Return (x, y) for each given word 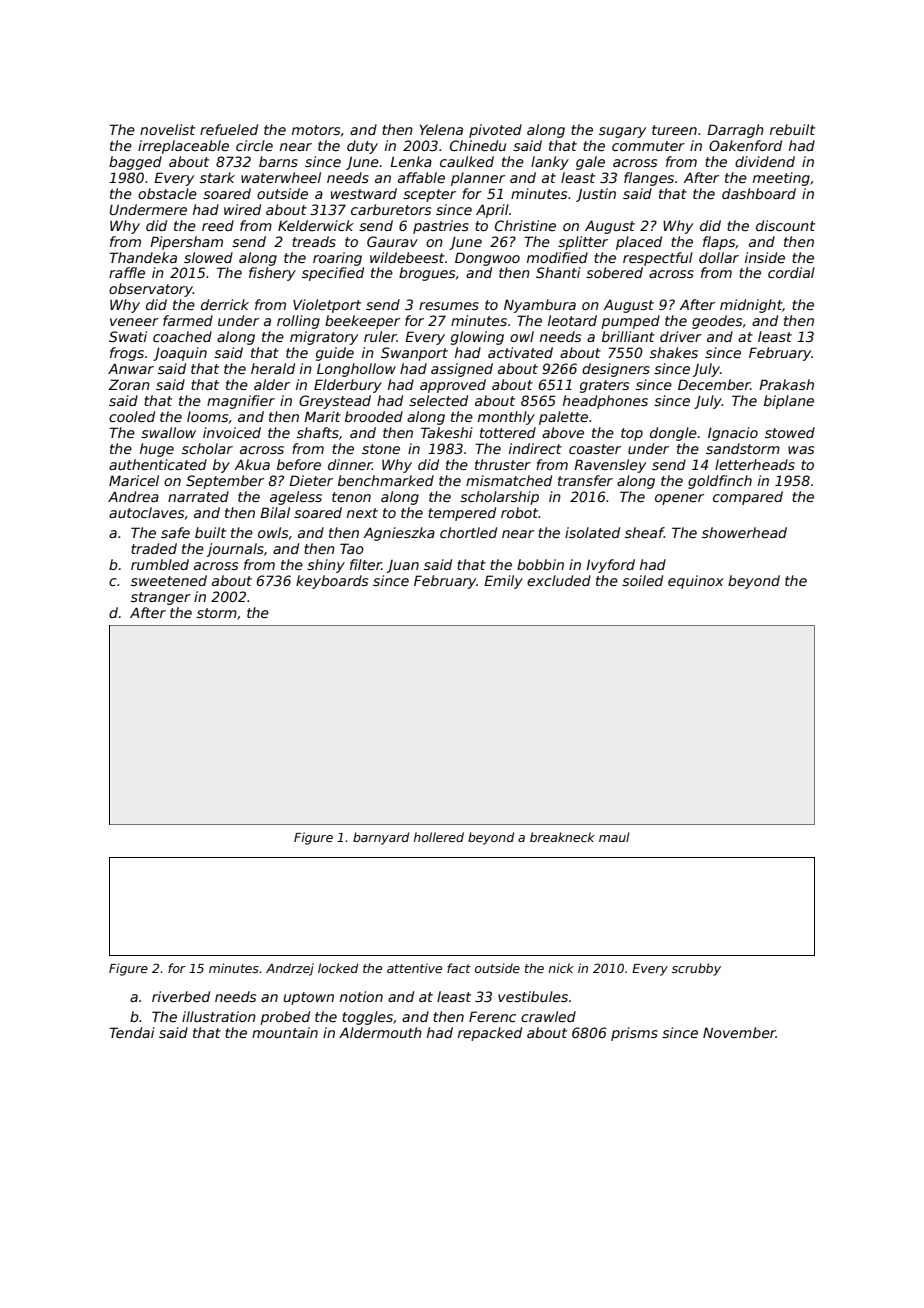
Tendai (132, 1032)
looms (207, 416)
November (739, 1032)
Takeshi (447, 432)
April (492, 211)
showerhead (744, 532)
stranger (161, 598)
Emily (503, 582)
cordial (791, 272)
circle (254, 145)
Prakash (786, 384)
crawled (548, 1016)
